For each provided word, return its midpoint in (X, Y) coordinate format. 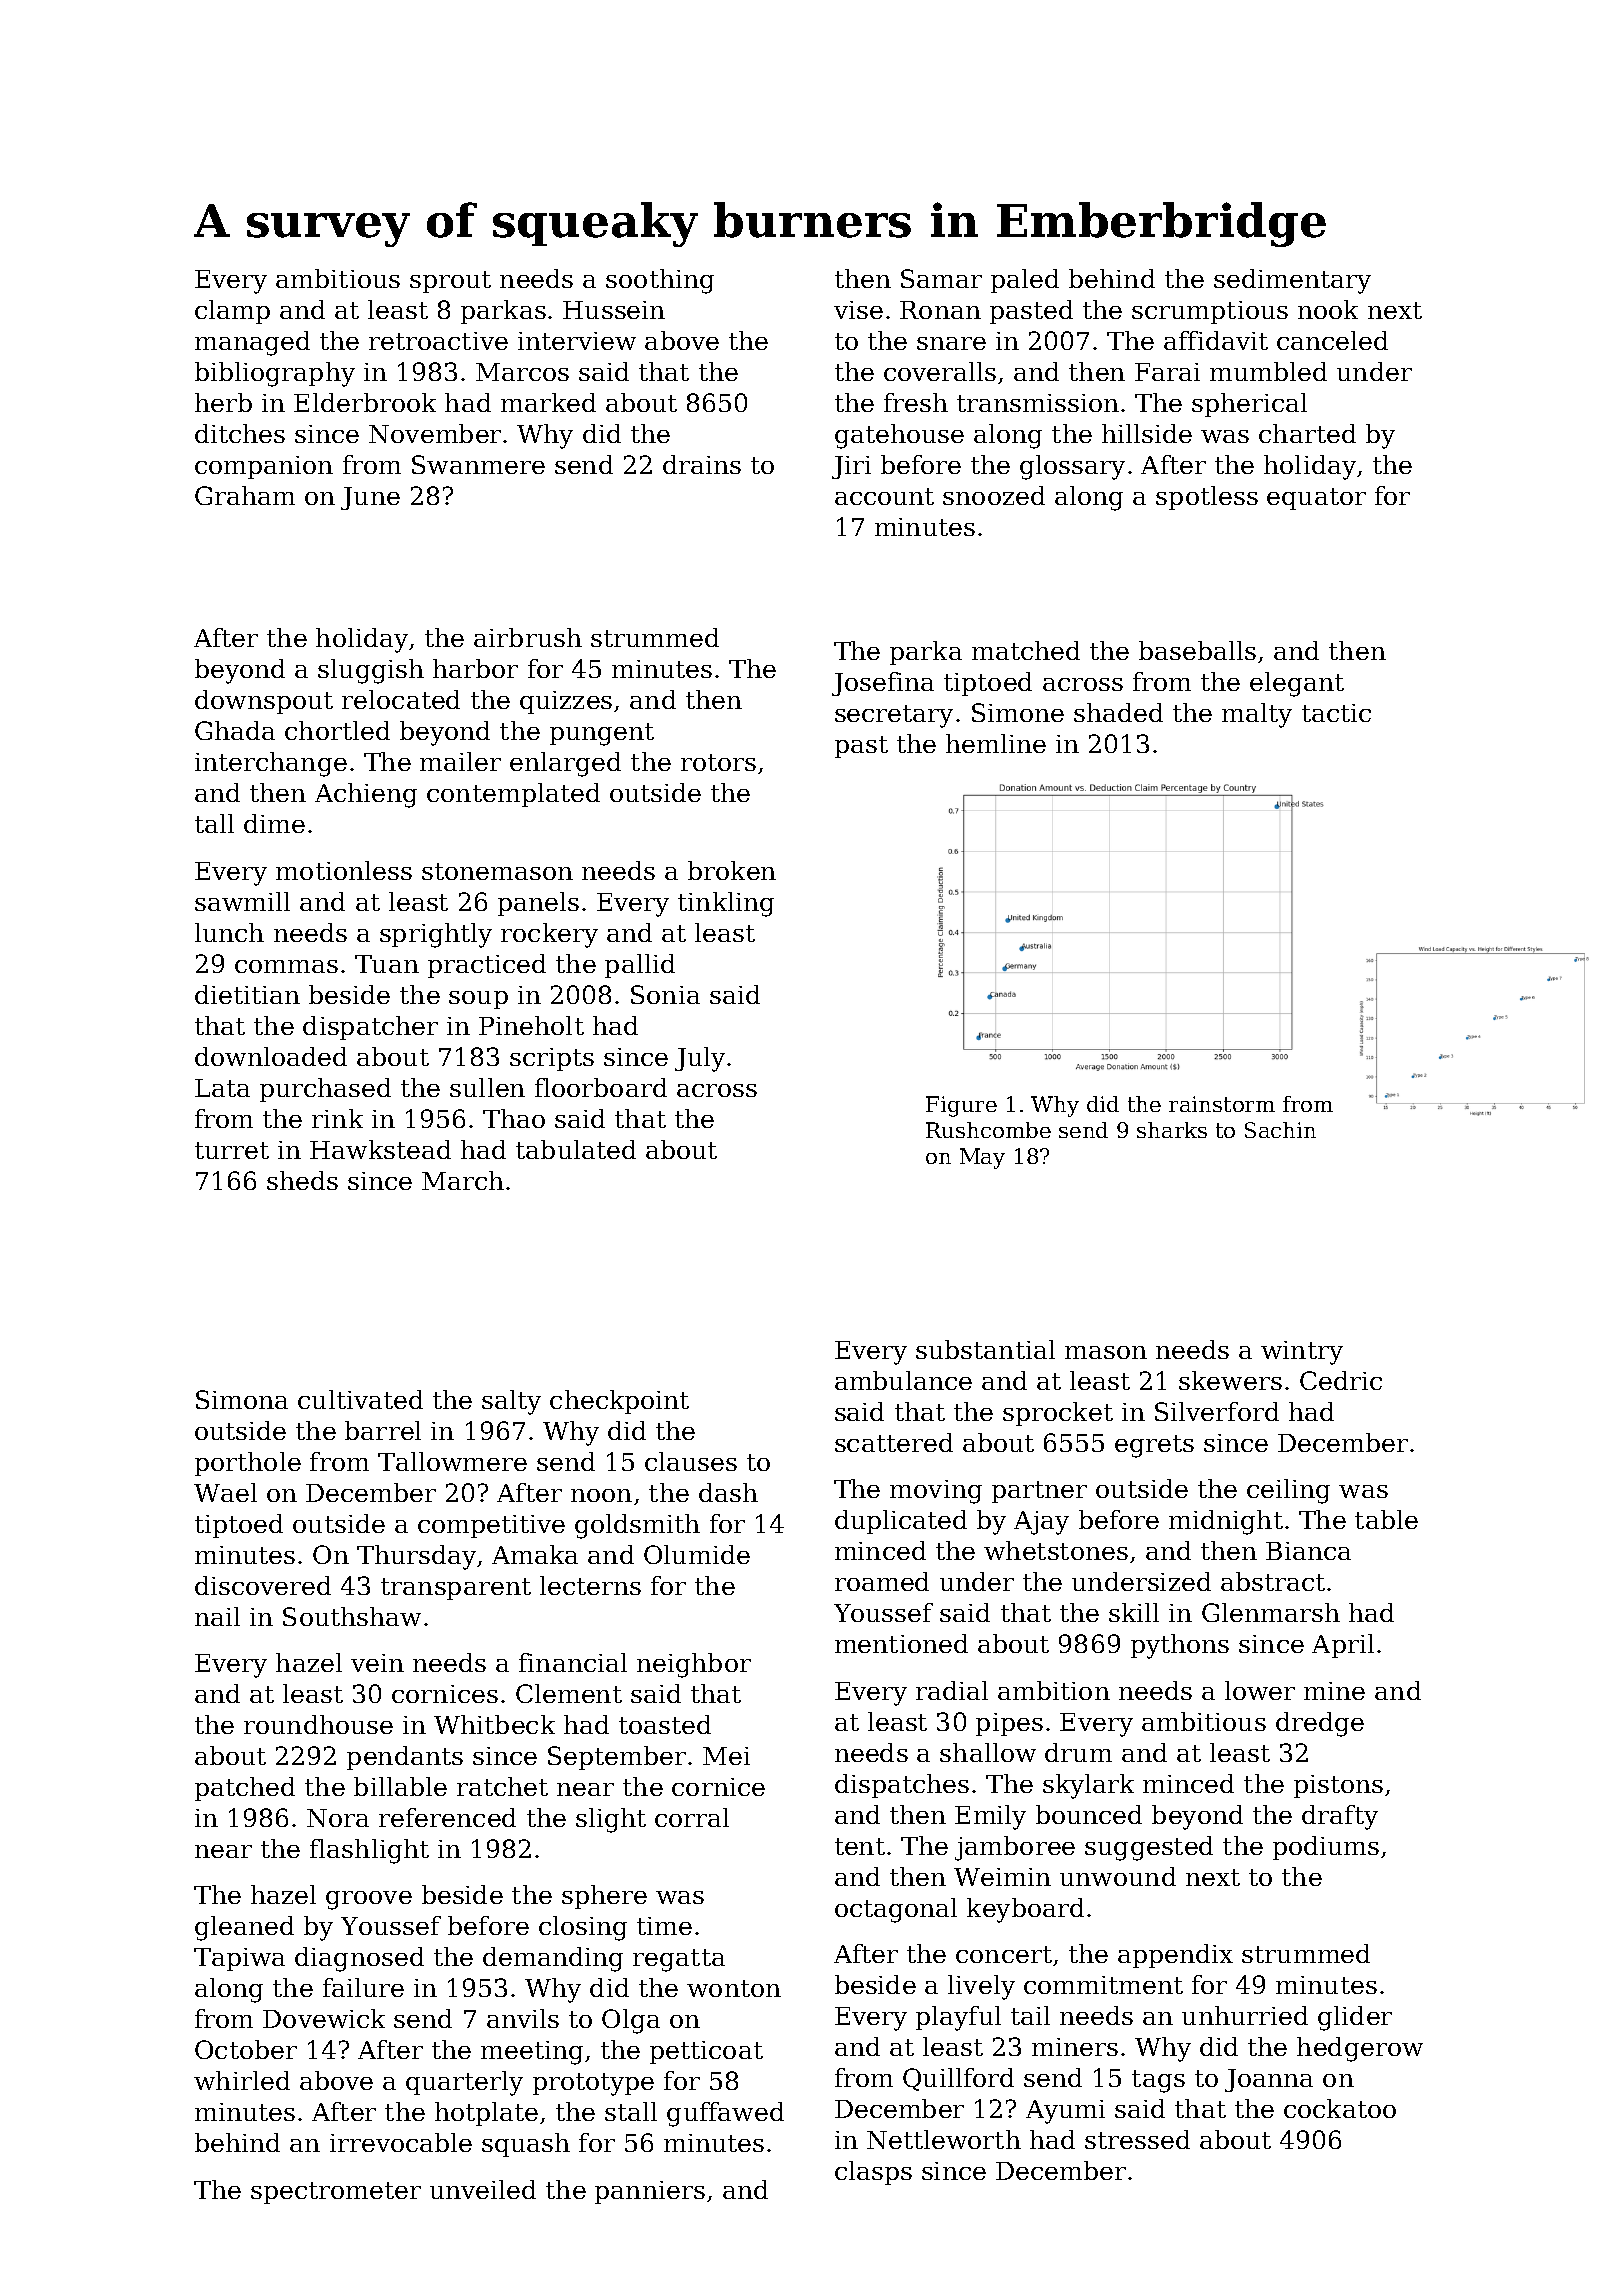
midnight (1226, 1522)
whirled (242, 2080)
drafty (1340, 1817)
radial (952, 1690)
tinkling (726, 904)
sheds (302, 1180)
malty (1257, 715)
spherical (1249, 405)
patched (245, 1789)
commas (286, 966)
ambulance (903, 1380)
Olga (631, 2021)
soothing (660, 281)
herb (223, 402)
